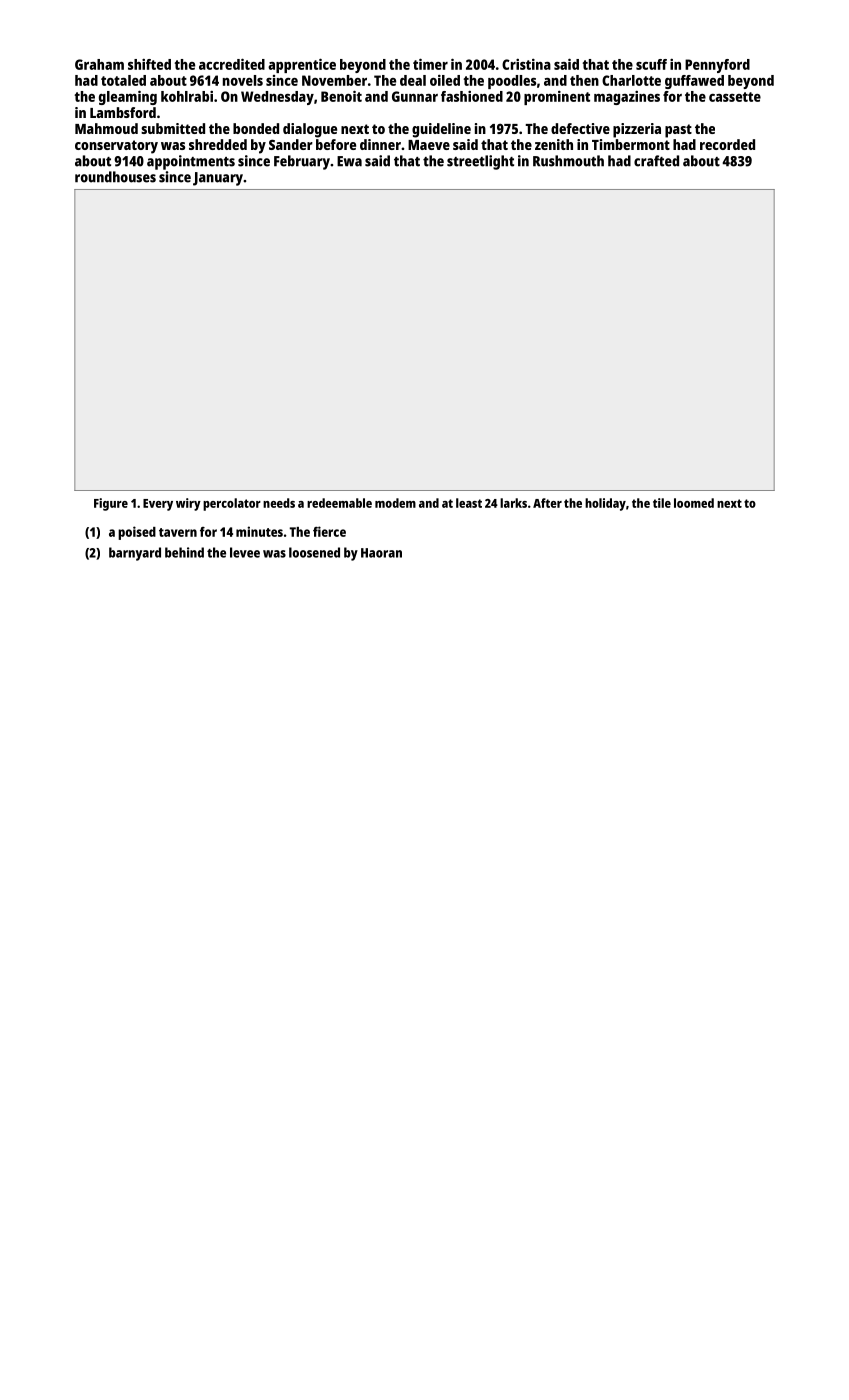 This document has width=849, height=1400. What do you see at coordinates (694, 503) in the document?
I see `loomed` at bounding box center [694, 503].
